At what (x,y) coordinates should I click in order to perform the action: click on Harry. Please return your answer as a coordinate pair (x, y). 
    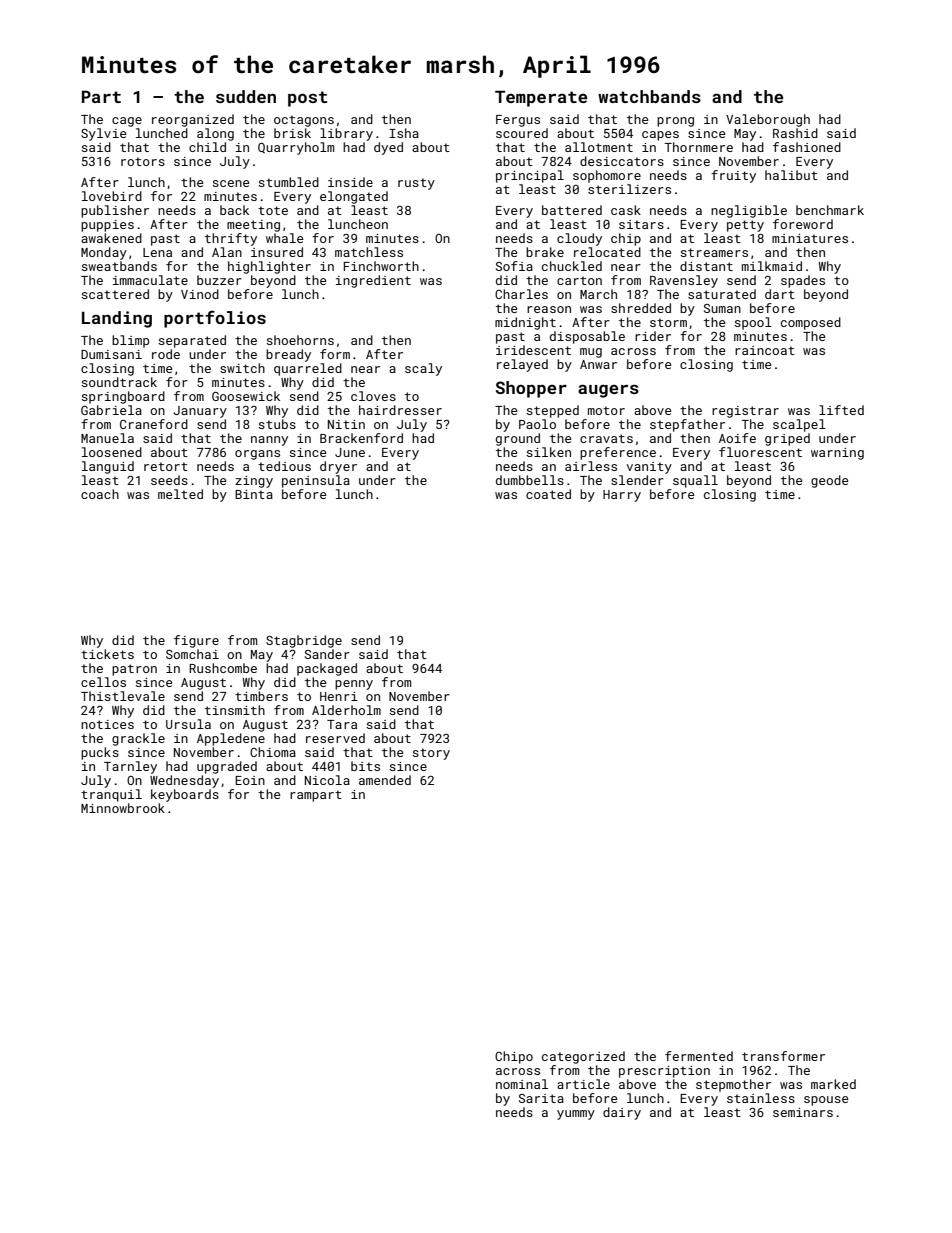
    Looking at the image, I should click on (622, 496).
